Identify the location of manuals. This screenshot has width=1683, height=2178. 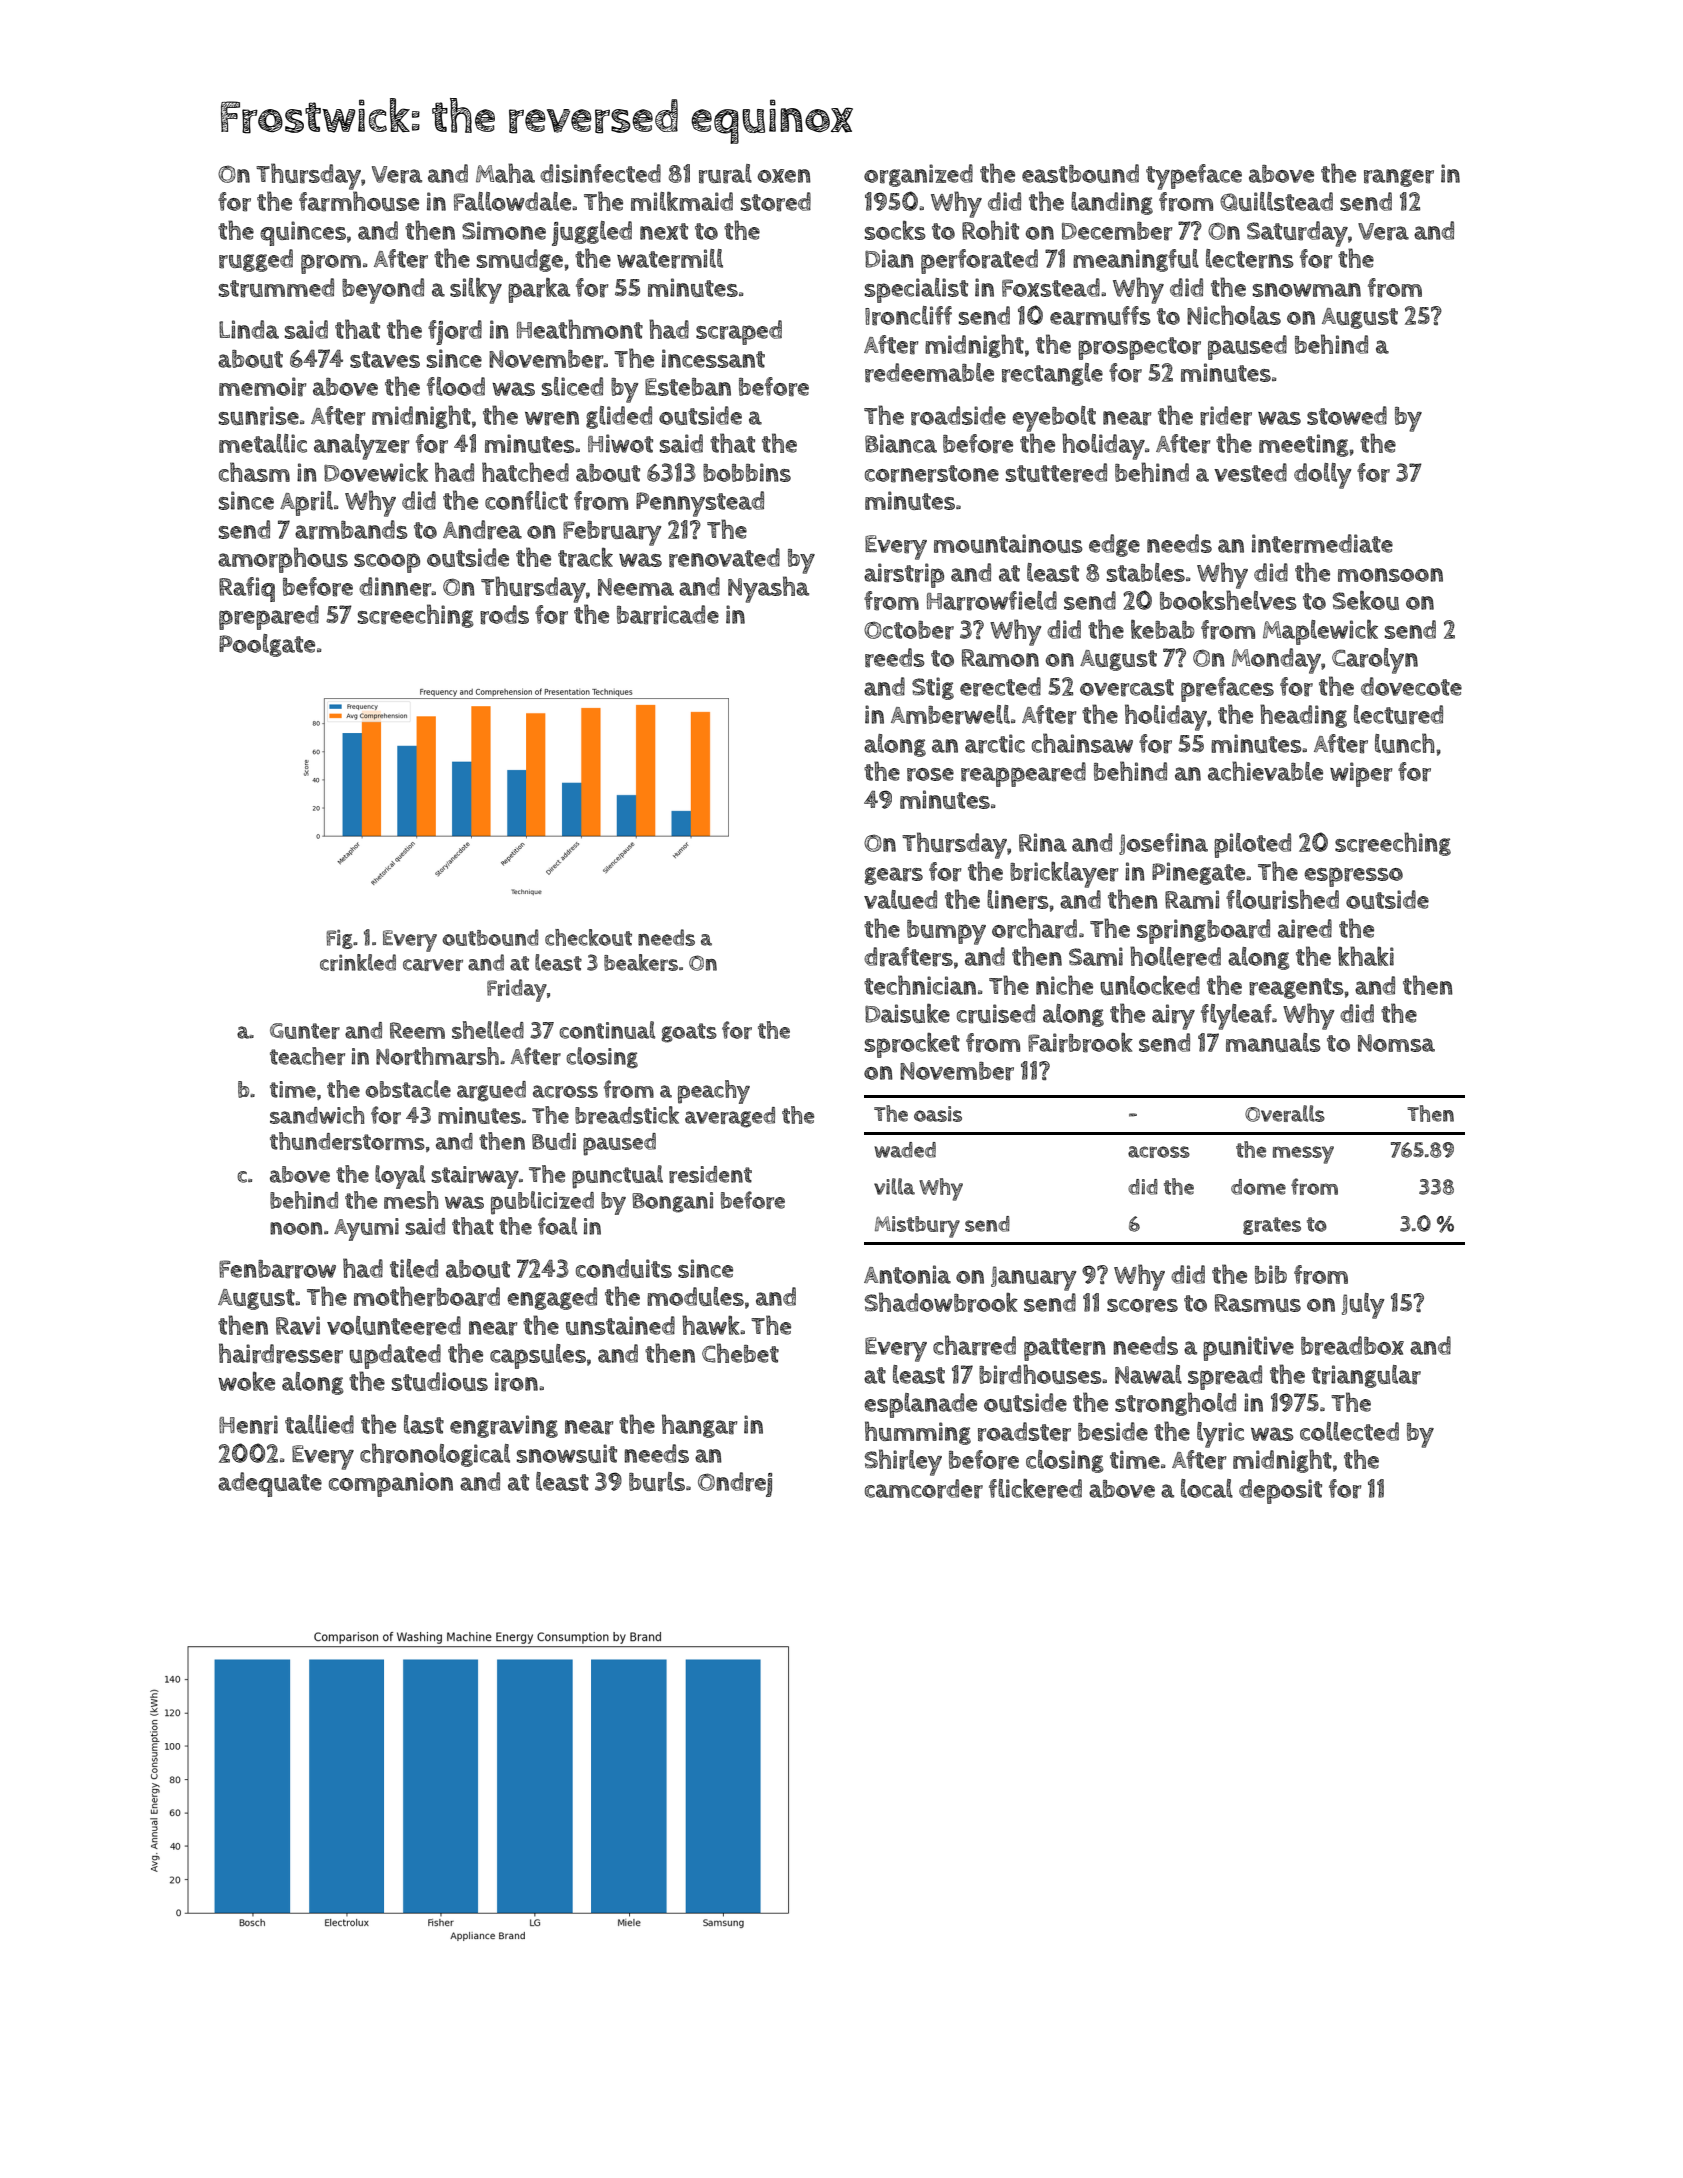
(1273, 1042).
